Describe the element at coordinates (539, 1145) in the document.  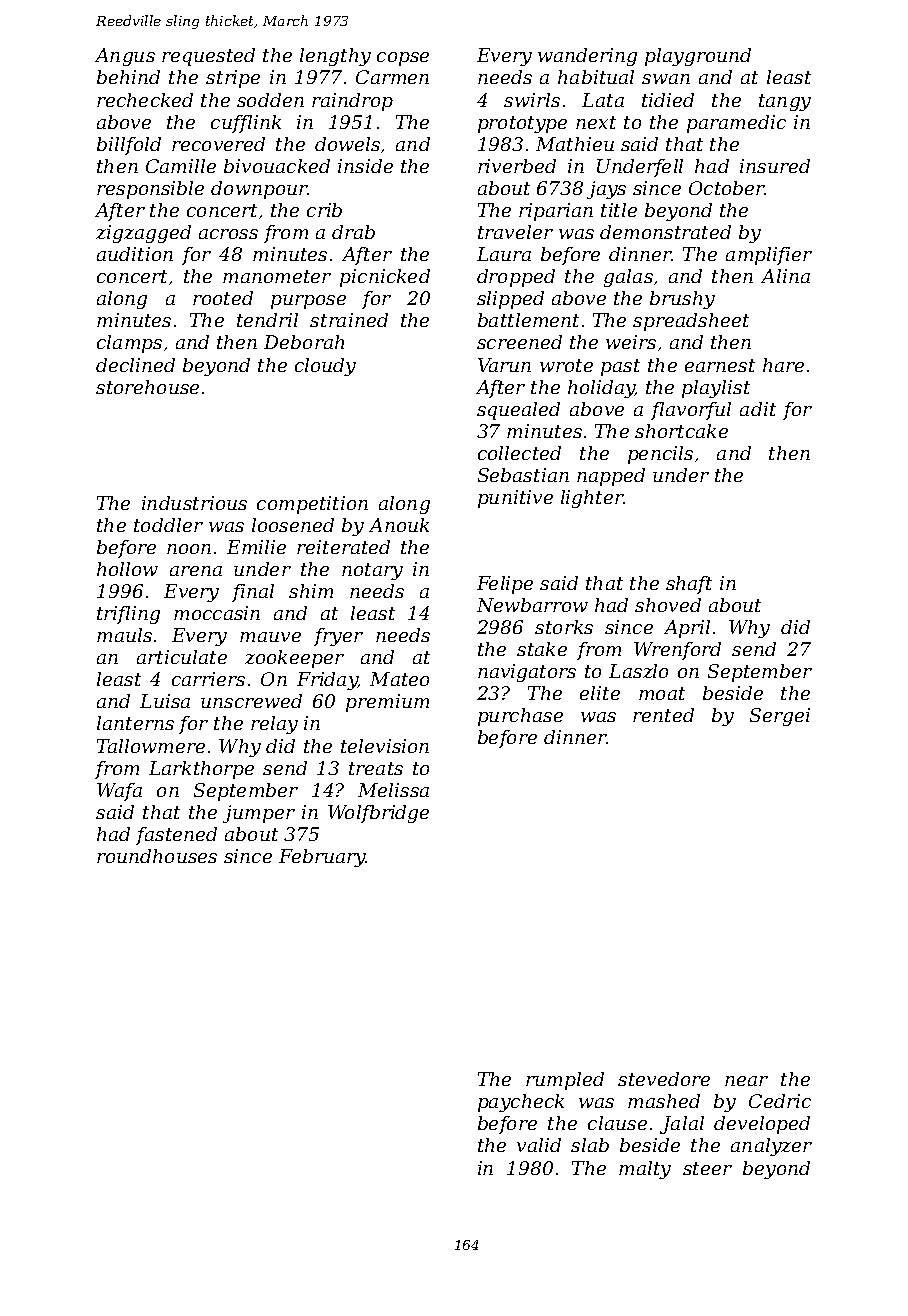
I see `valid` at that location.
